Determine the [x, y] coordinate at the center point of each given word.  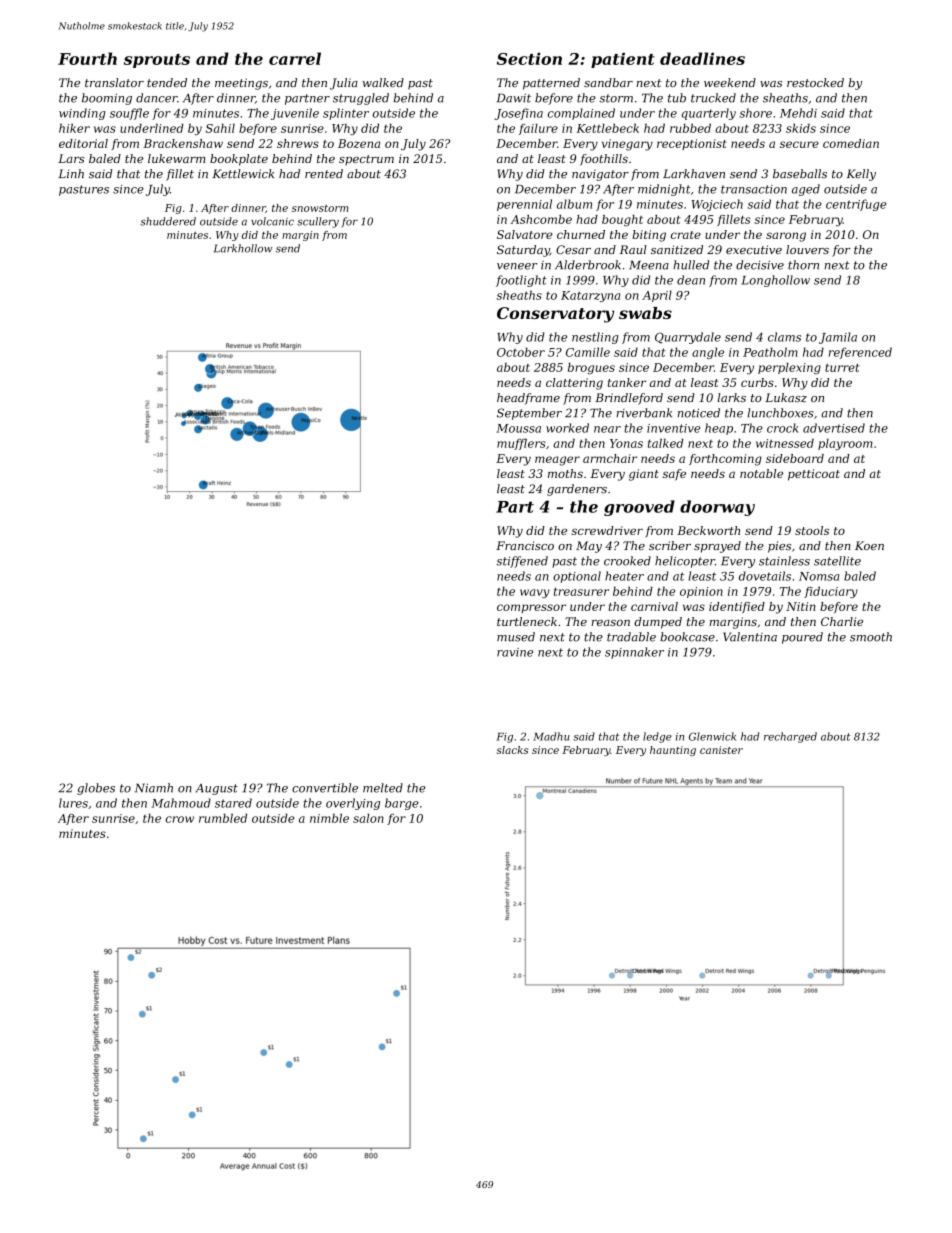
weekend [730, 82]
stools [812, 530]
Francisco [525, 545]
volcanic [272, 221]
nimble [329, 818]
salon [368, 818]
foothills [604, 160]
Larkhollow [243, 248]
